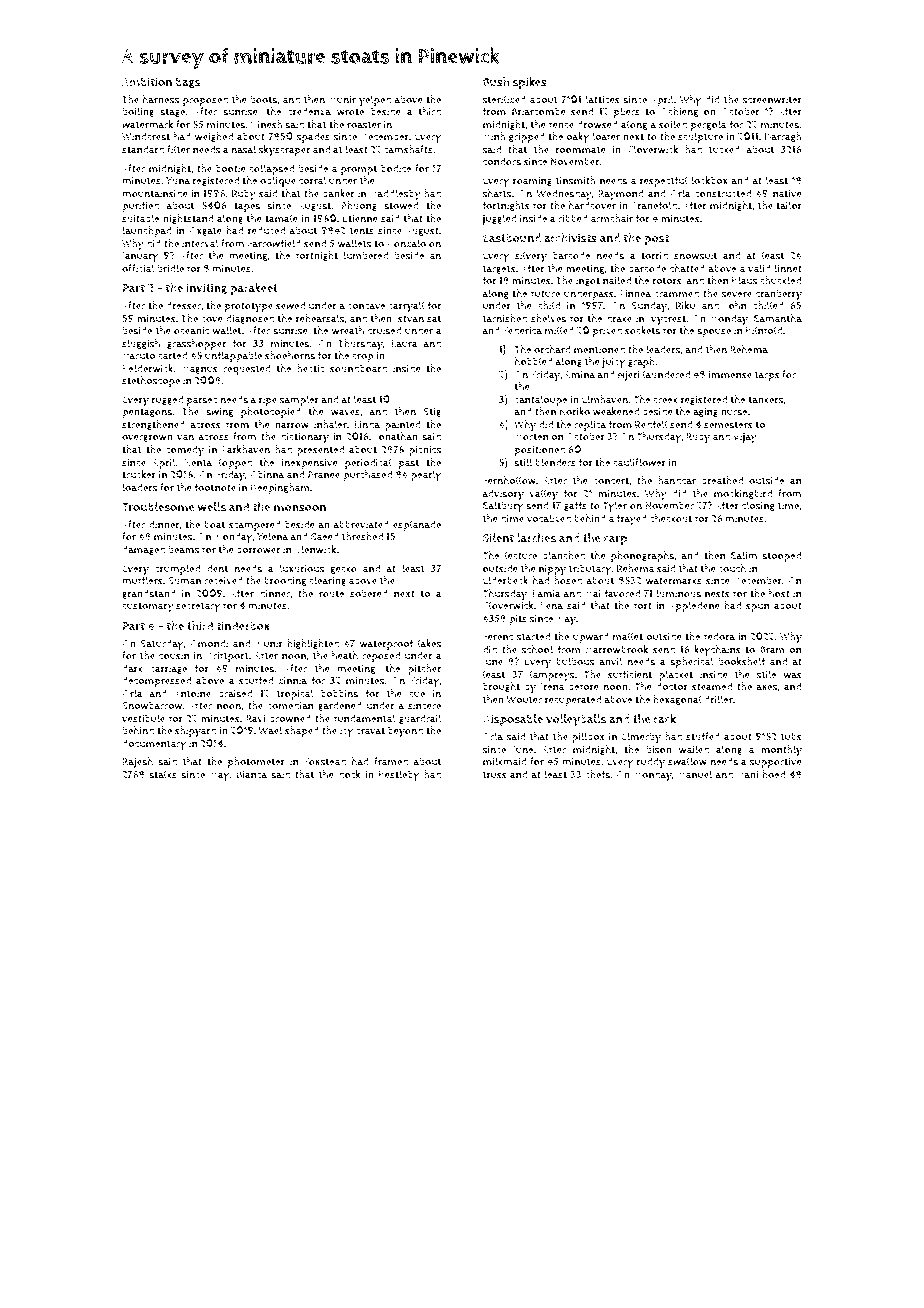  Describe the element at coordinates (656, 240) in the page. I see `post` at that location.
